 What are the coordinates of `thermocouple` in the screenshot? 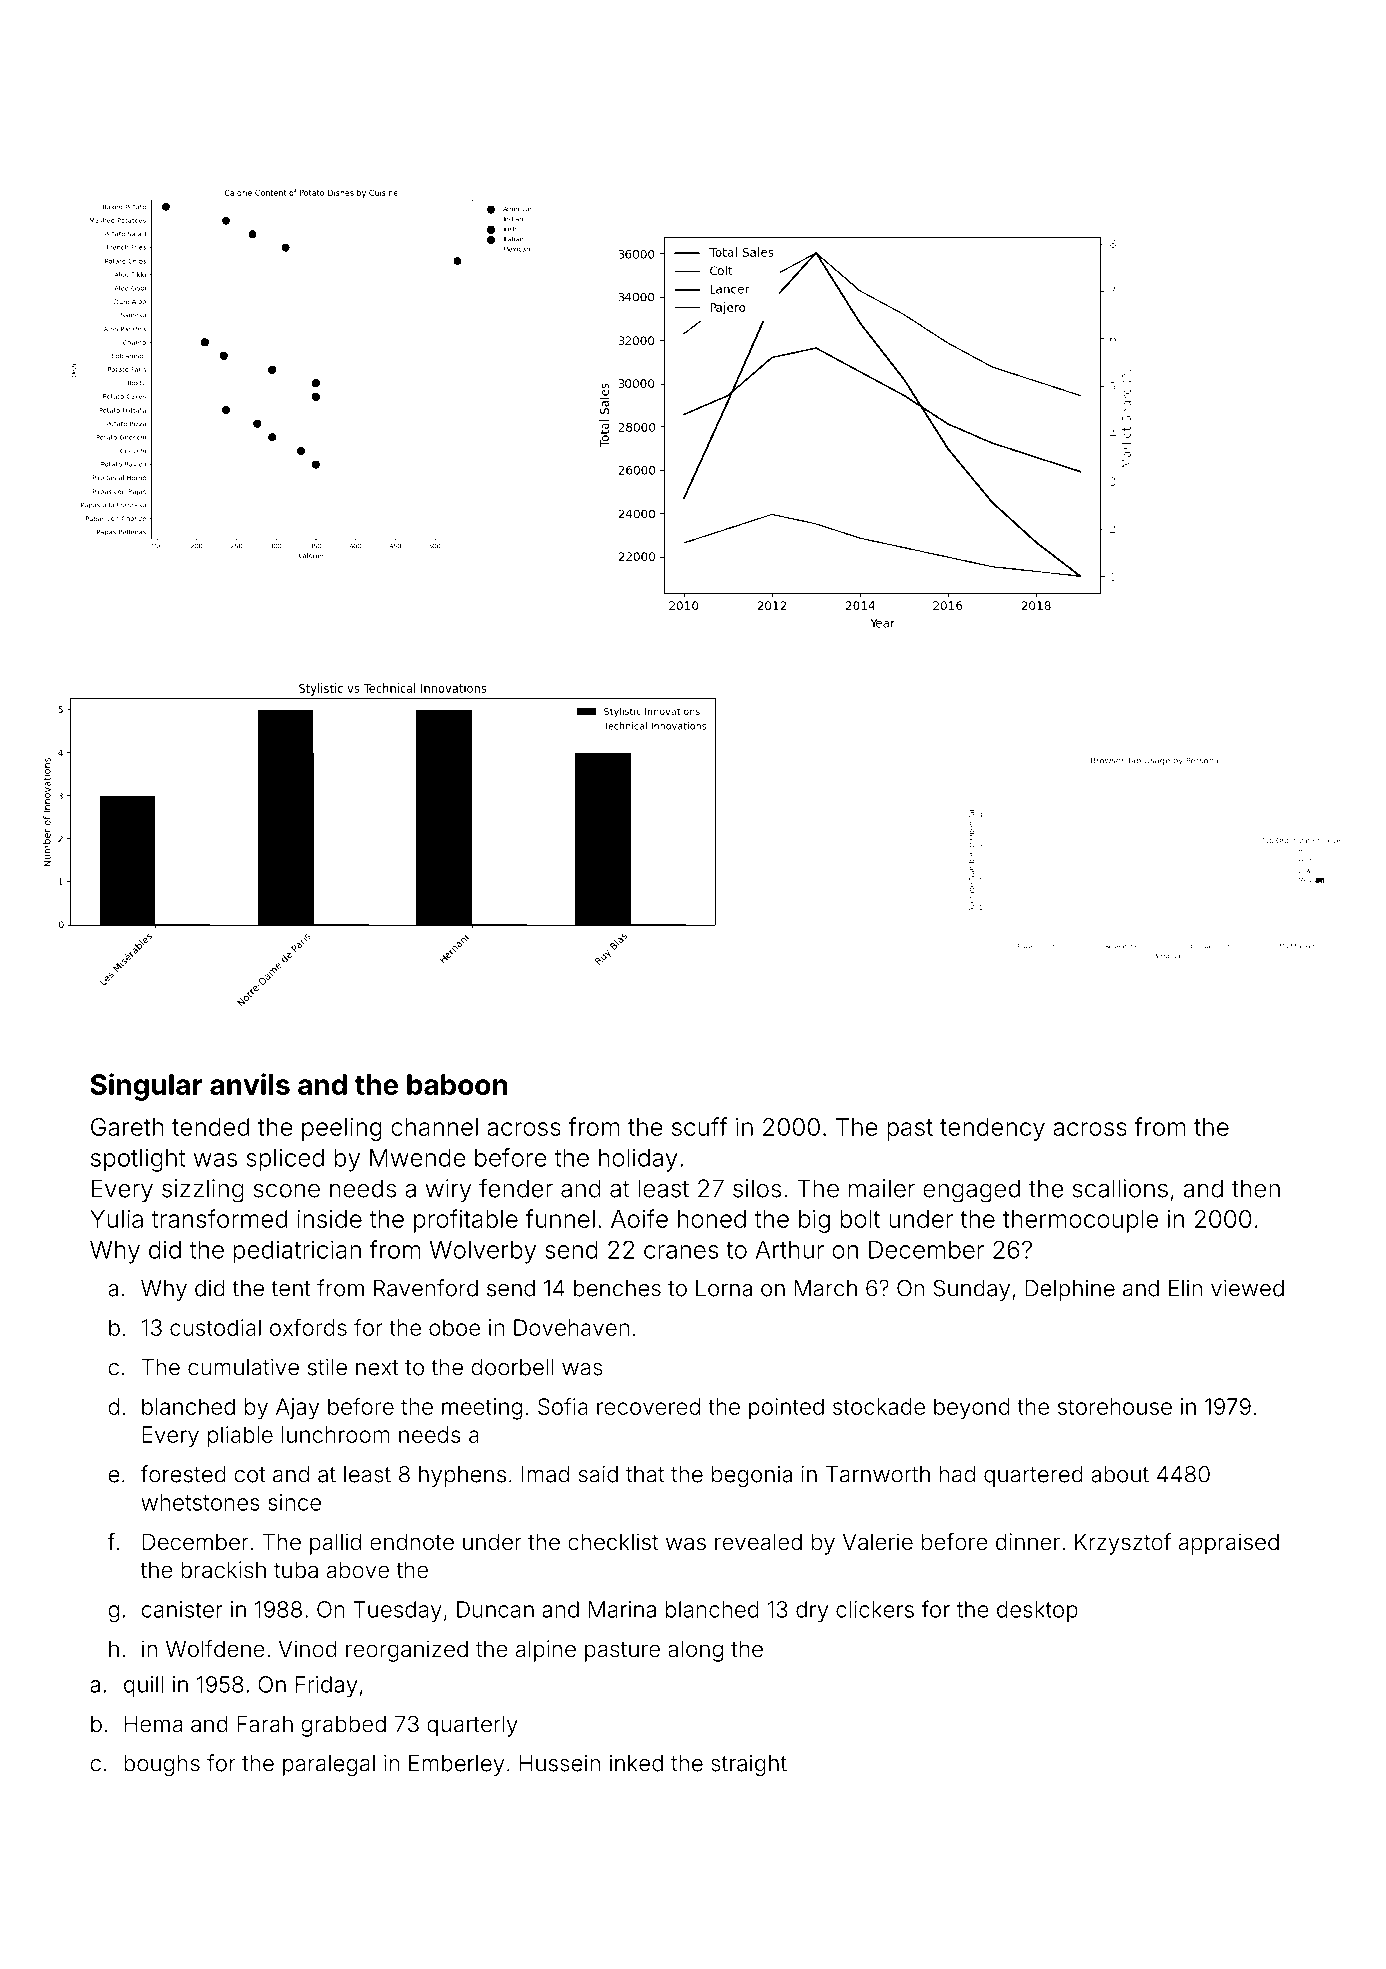 It's located at (1080, 1221).
